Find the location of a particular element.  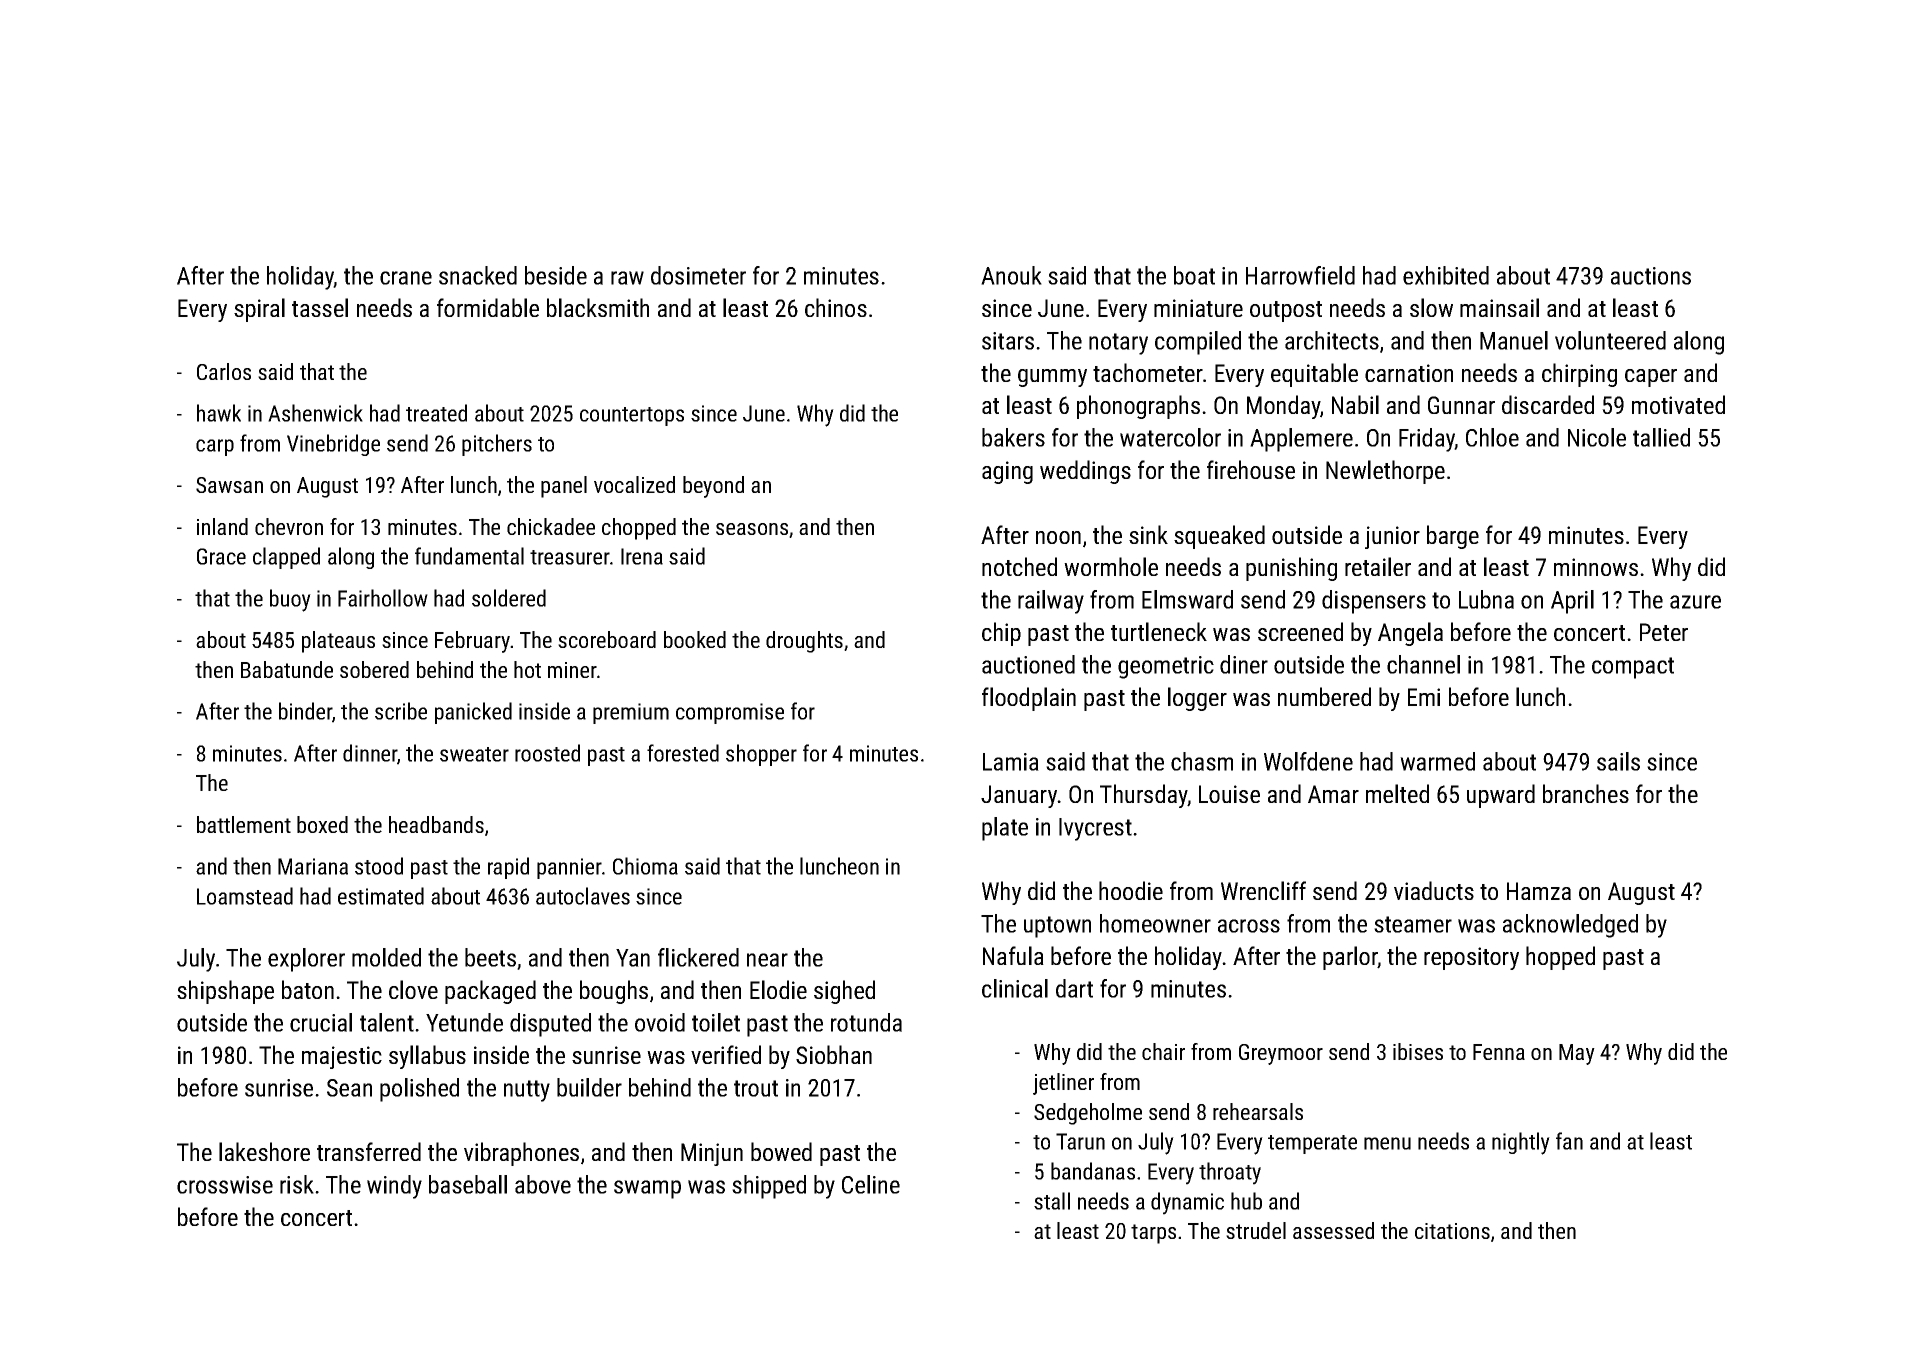

tallied is located at coordinates (1661, 437).
